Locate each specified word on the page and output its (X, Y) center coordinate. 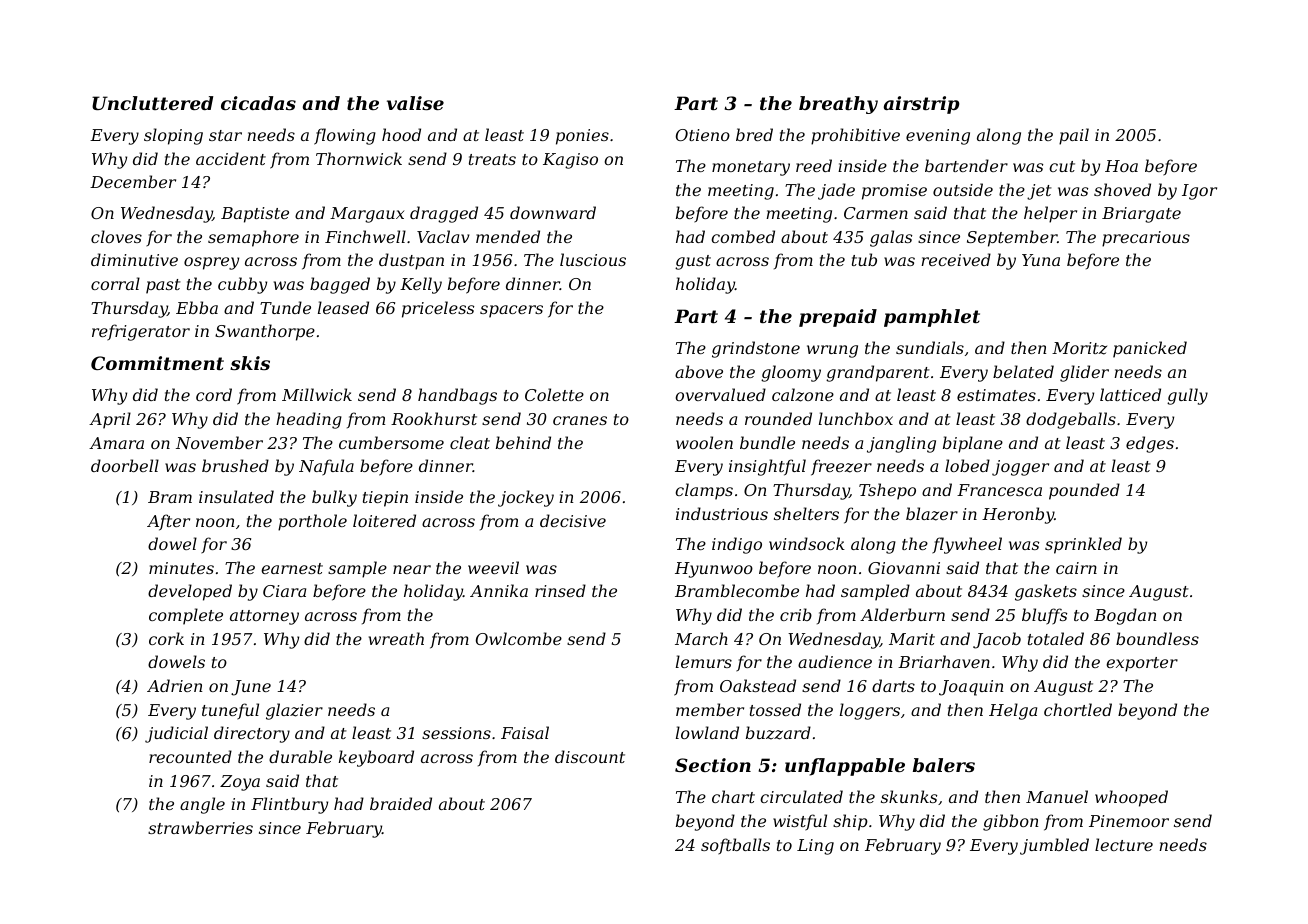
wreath (396, 638)
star (225, 135)
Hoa (1121, 166)
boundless (1157, 638)
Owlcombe (519, 638)
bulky (334, 498)
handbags (457, 396)
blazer (932, 514)
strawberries (200, 827)
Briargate (1141, 215)
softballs (735, 846)
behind (523, 442)
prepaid (838, 318)
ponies (582, 137)
